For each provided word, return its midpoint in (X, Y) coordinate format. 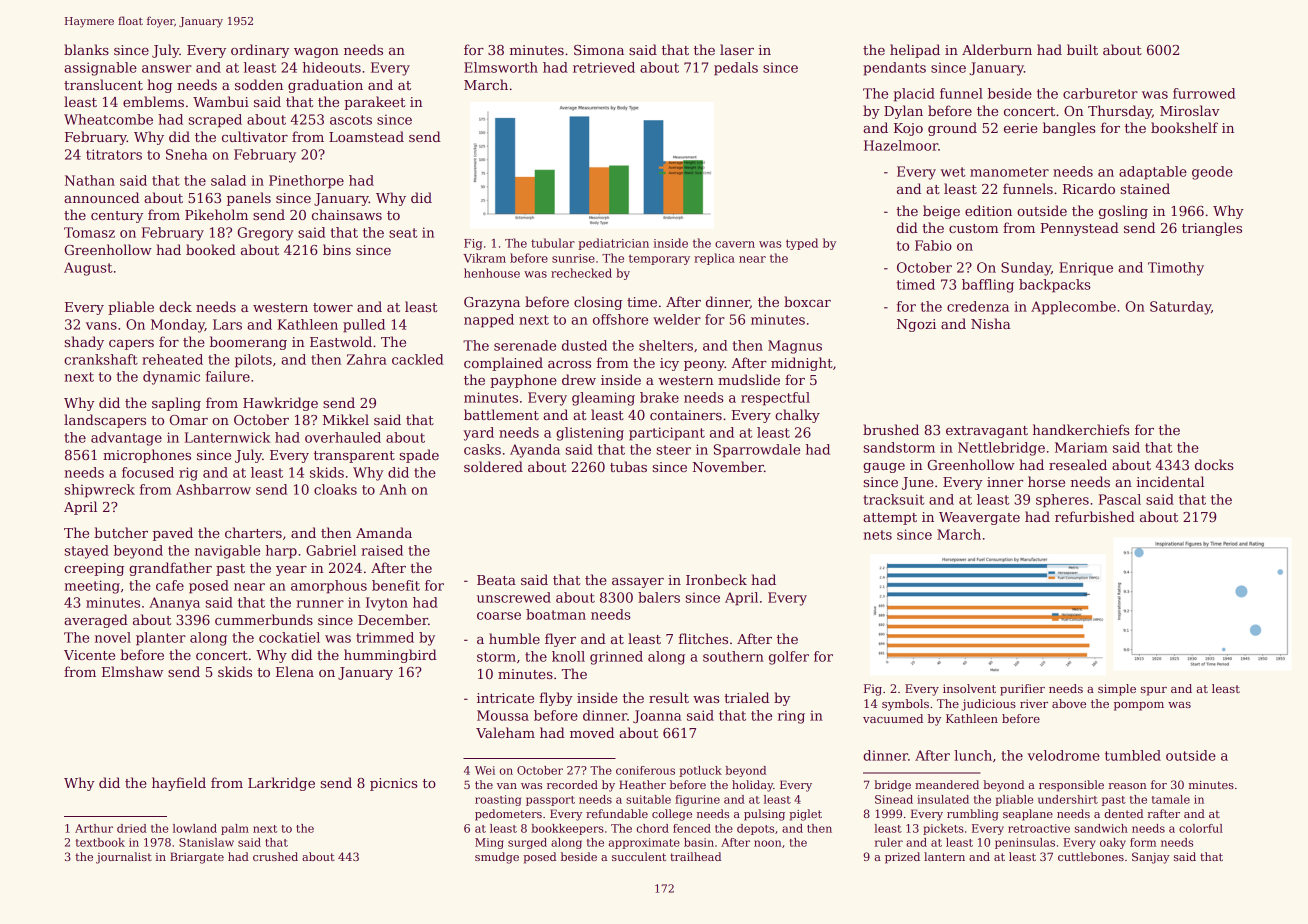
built (1082, 49)
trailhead (695, 856)
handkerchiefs (1081, 429)
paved (173, 534)
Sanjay (1151, 858)
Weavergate (979, 518)
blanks (86, 49)
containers (686, 415)
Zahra (367, 359)
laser (737, 49)
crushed (275, 856)
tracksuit (893, 499)
